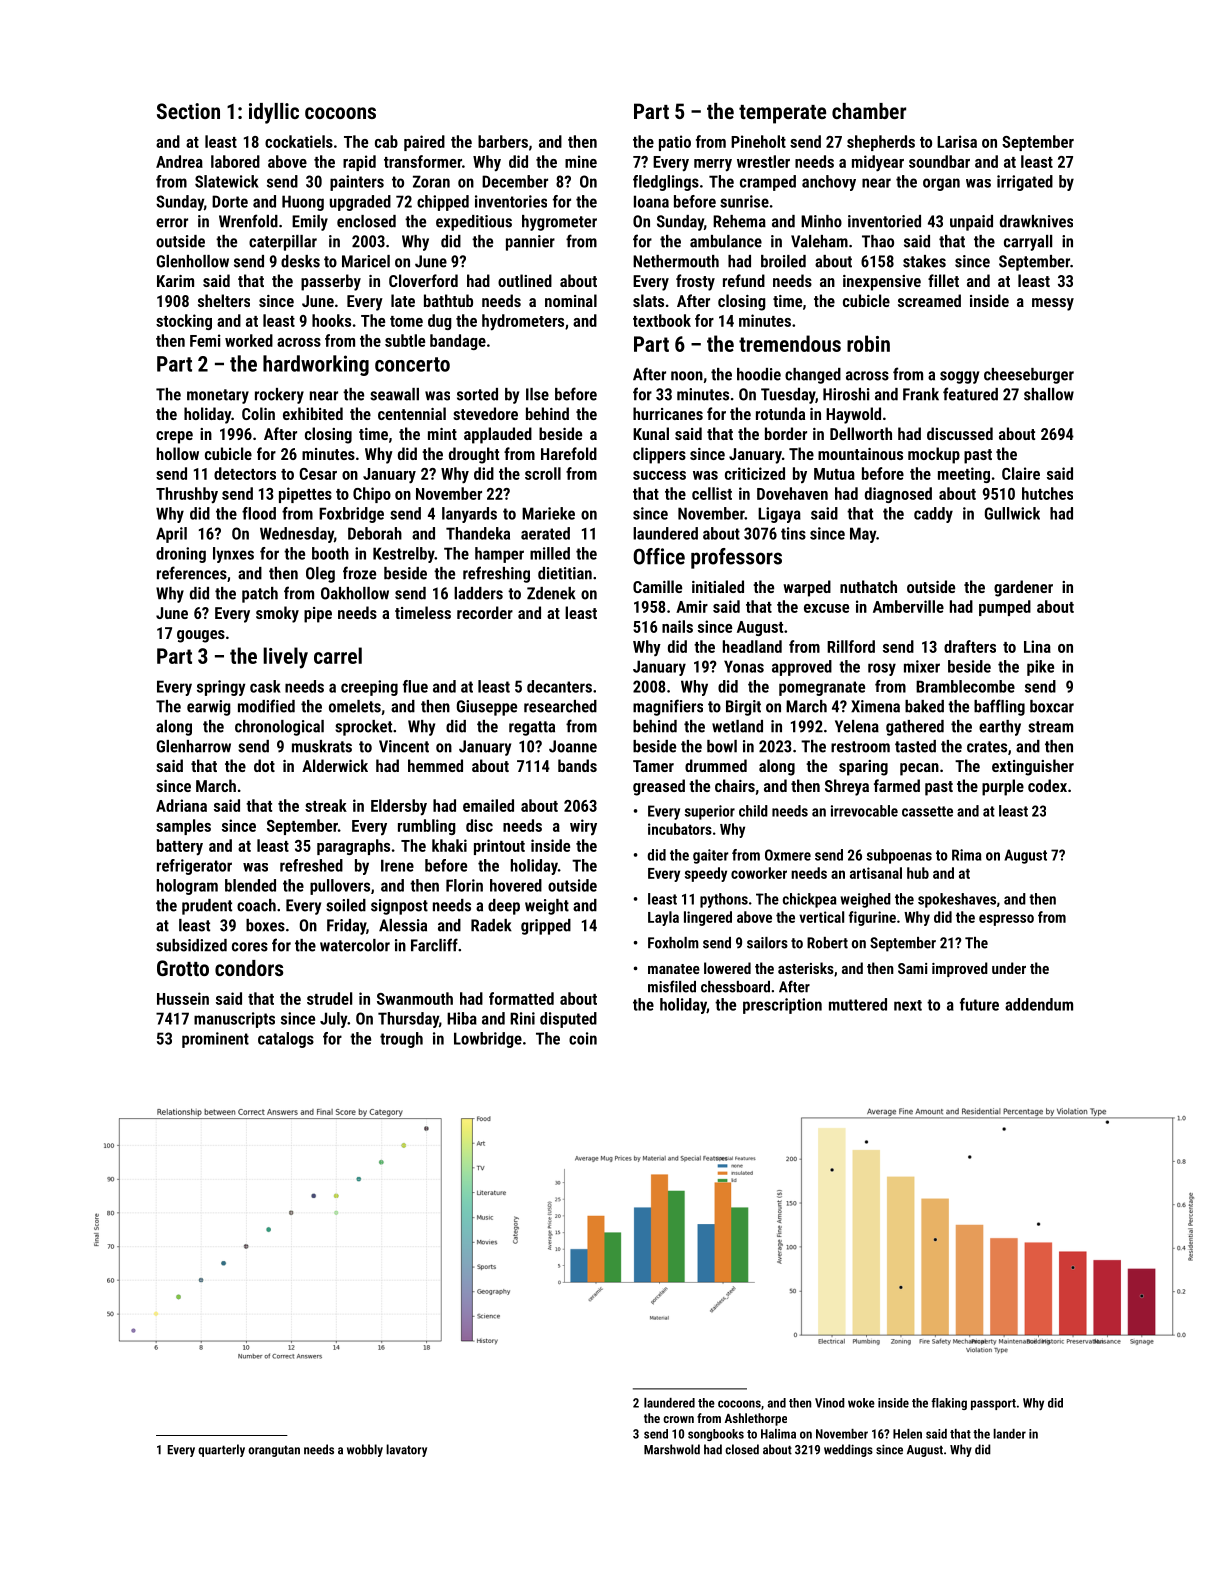 Image resolution: width=1230 pixels, height=1592 pixels. I want to click on professors, so click(736, 558).
